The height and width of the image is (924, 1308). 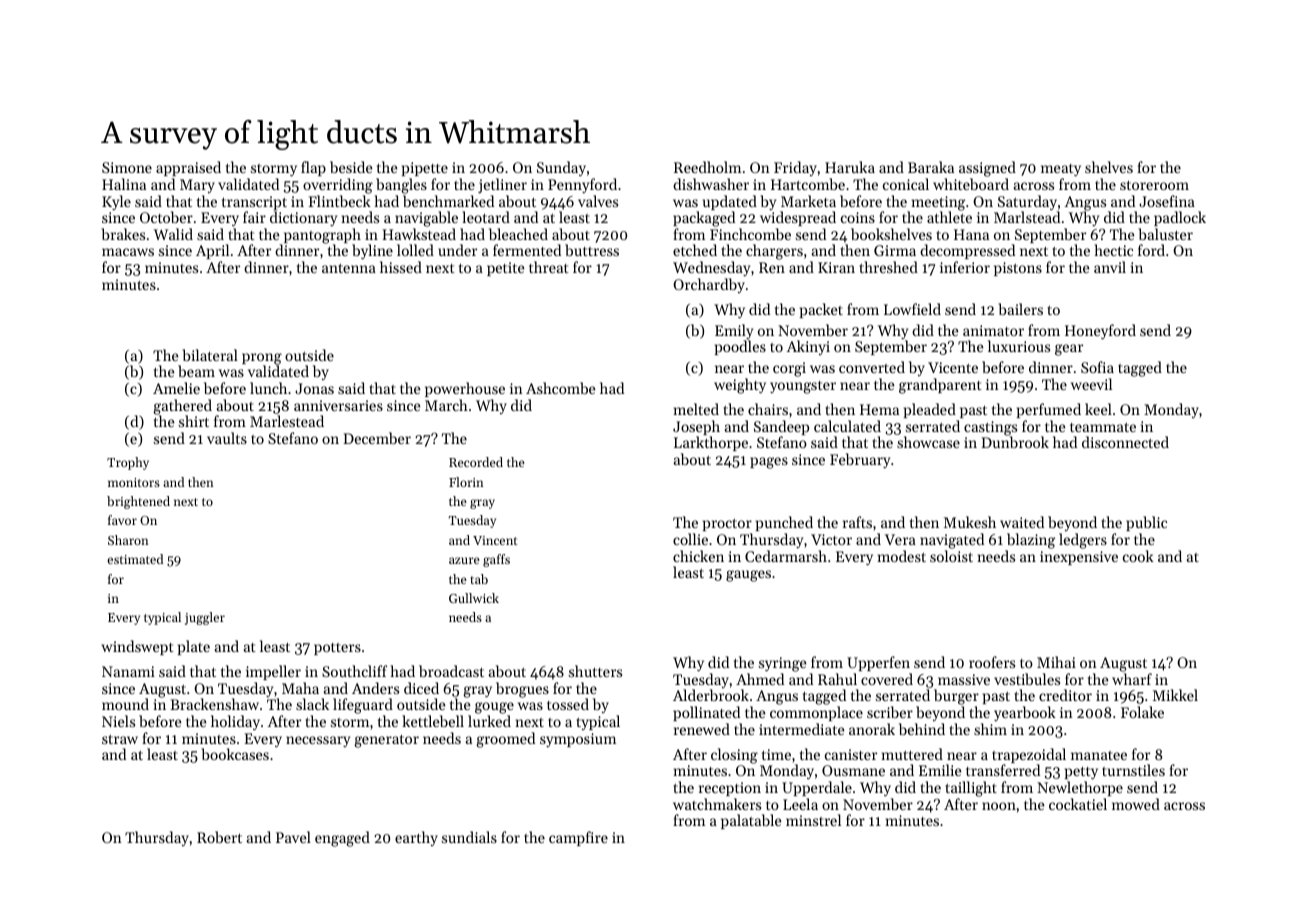 I want to click on animator, so click(x=993, y=330).
